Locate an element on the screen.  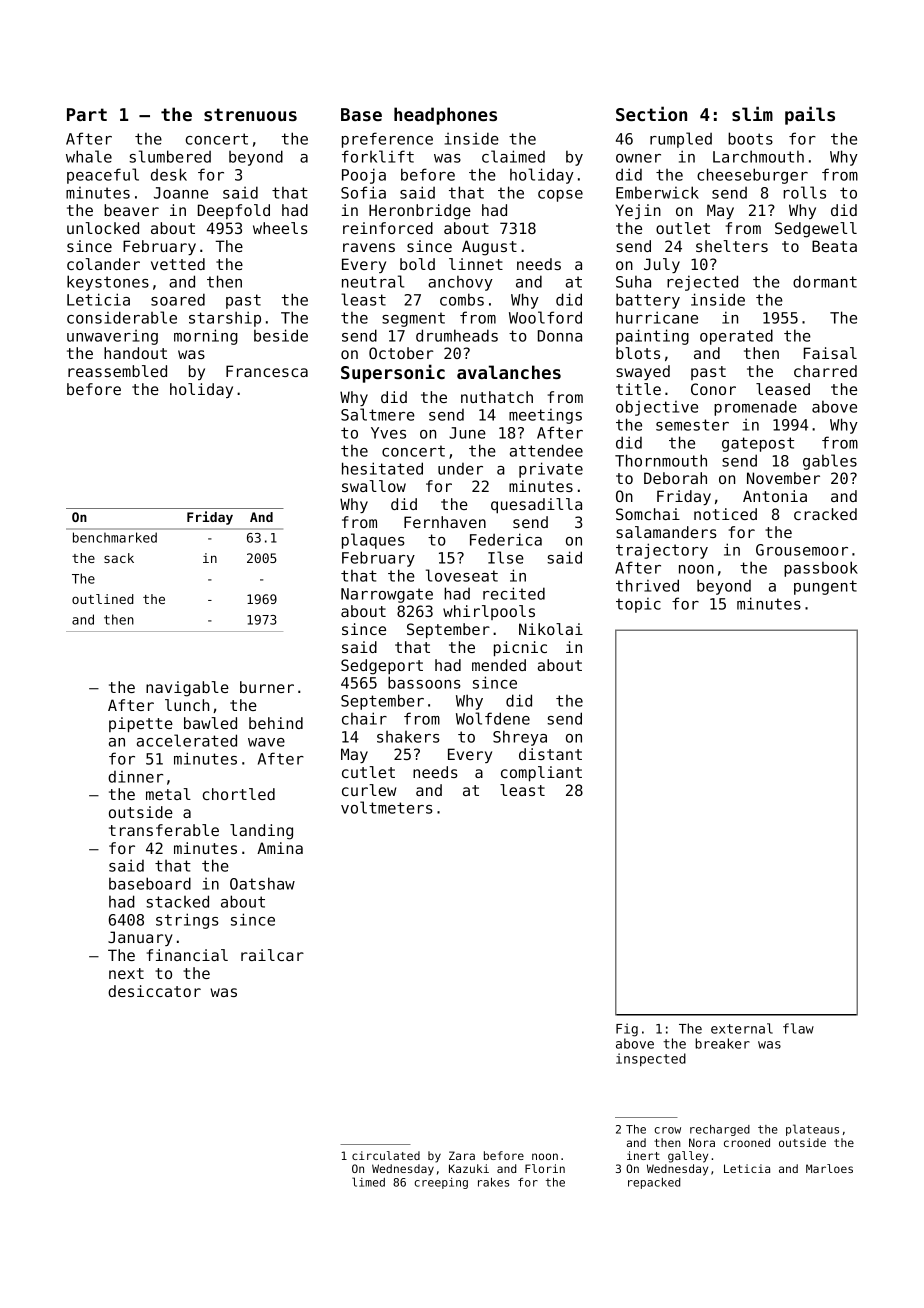
copse is located at coordinates (560, 196).
